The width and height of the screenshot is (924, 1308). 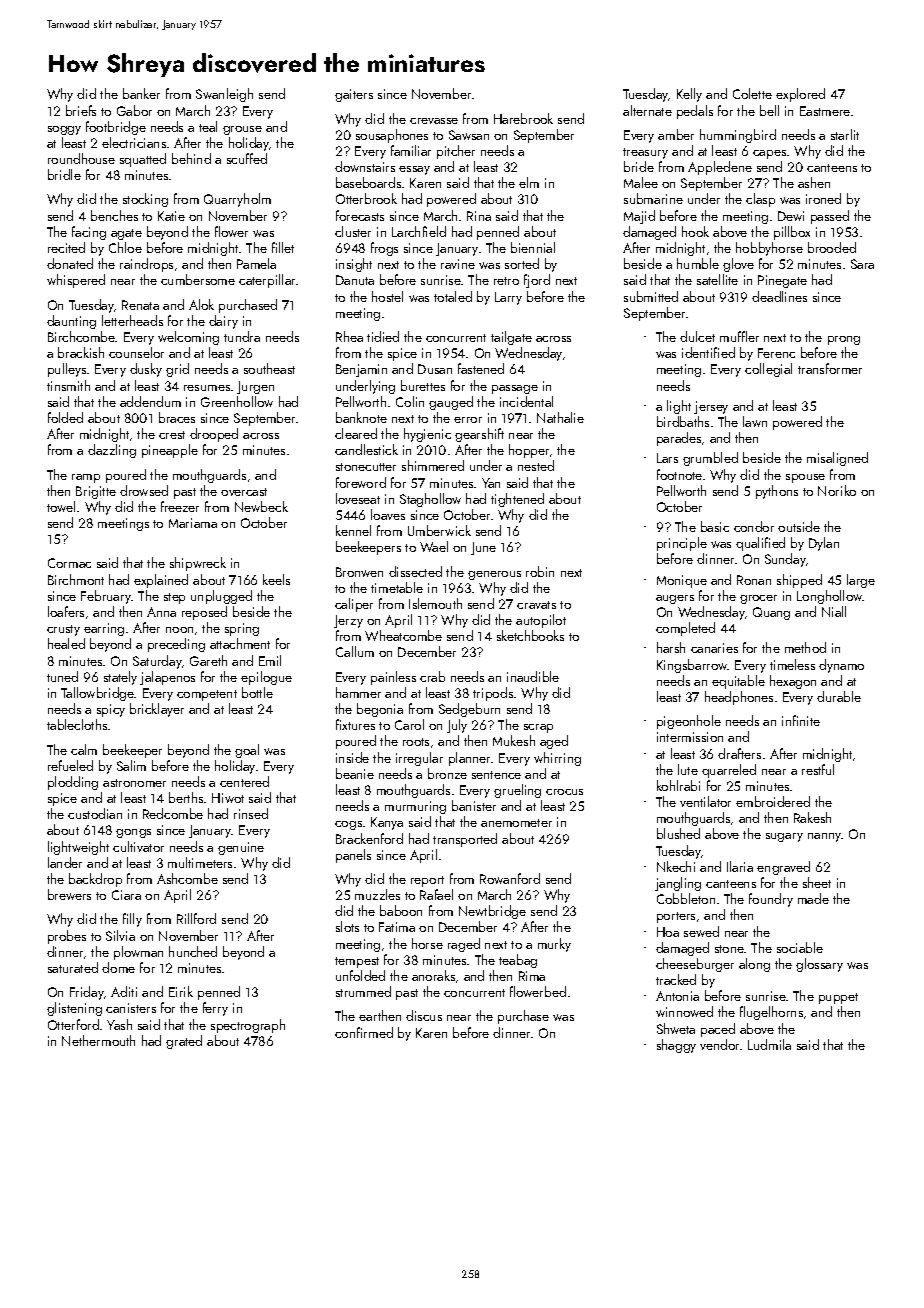 What do you see at coordinates (653, 198) in the screenshot?
I see `submarine` at bounding box center [653, 198].
